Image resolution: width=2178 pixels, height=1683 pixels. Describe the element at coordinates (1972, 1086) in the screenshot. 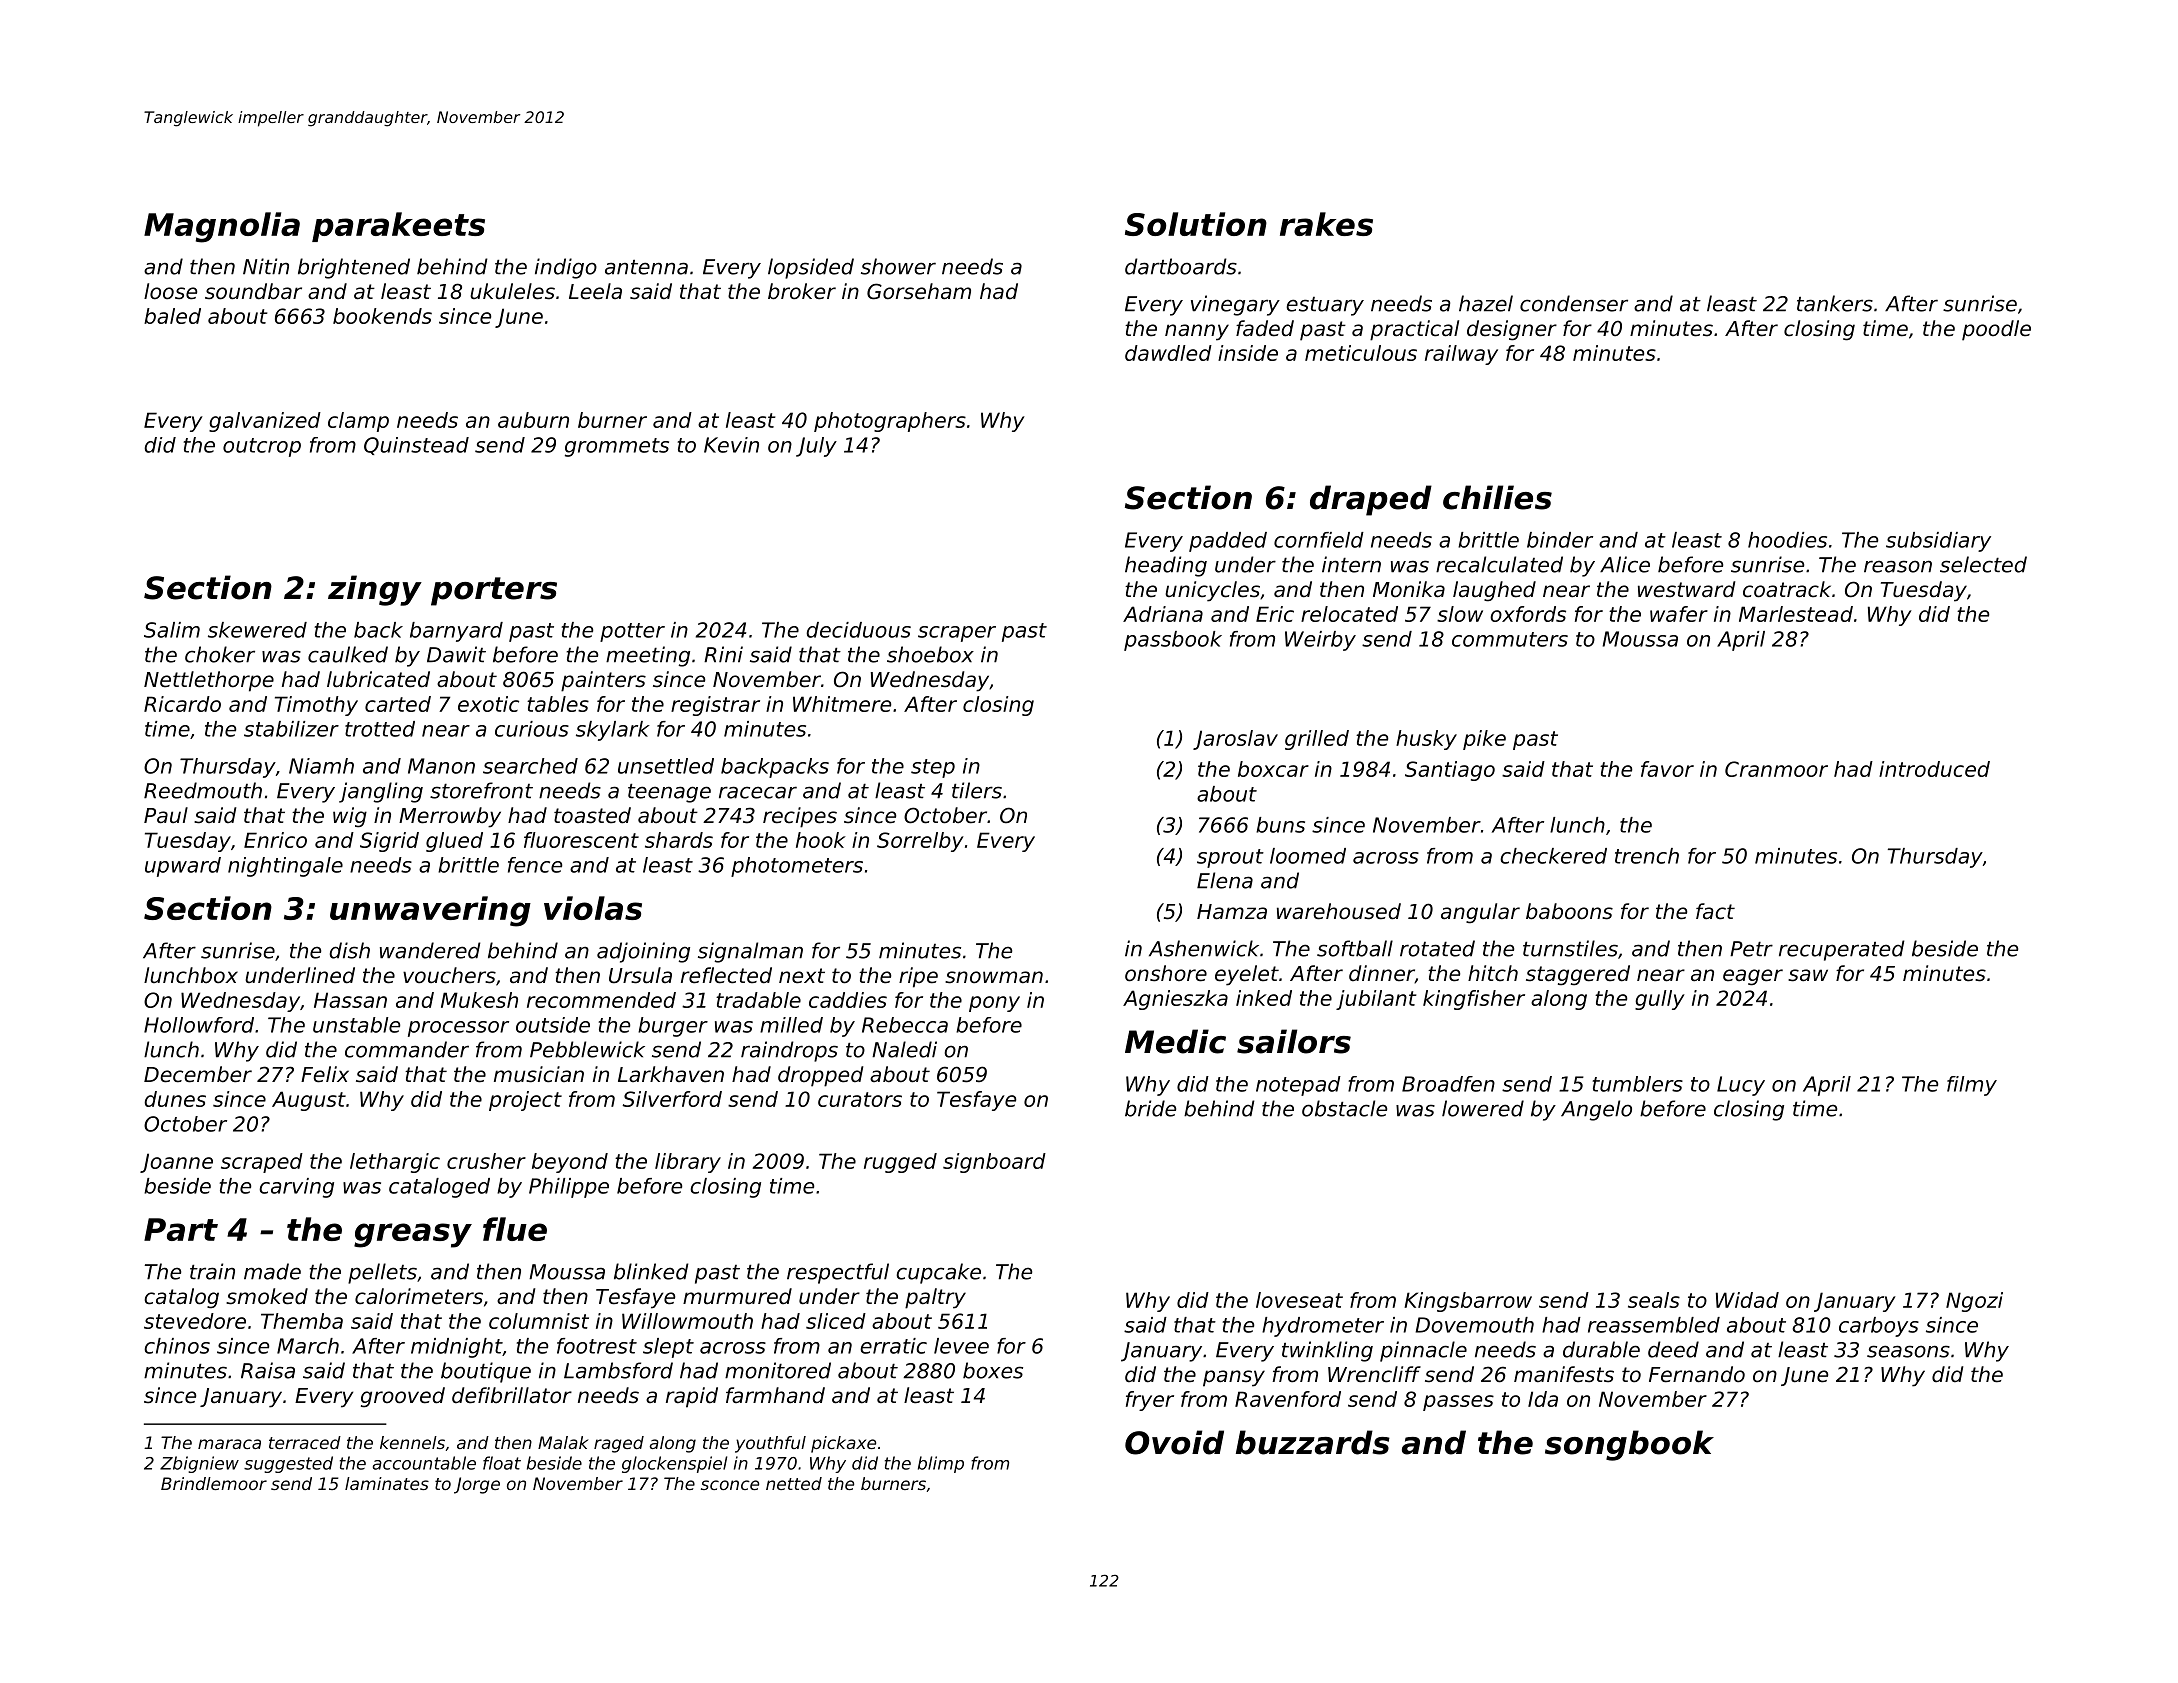

I see `filmy` at that location.
